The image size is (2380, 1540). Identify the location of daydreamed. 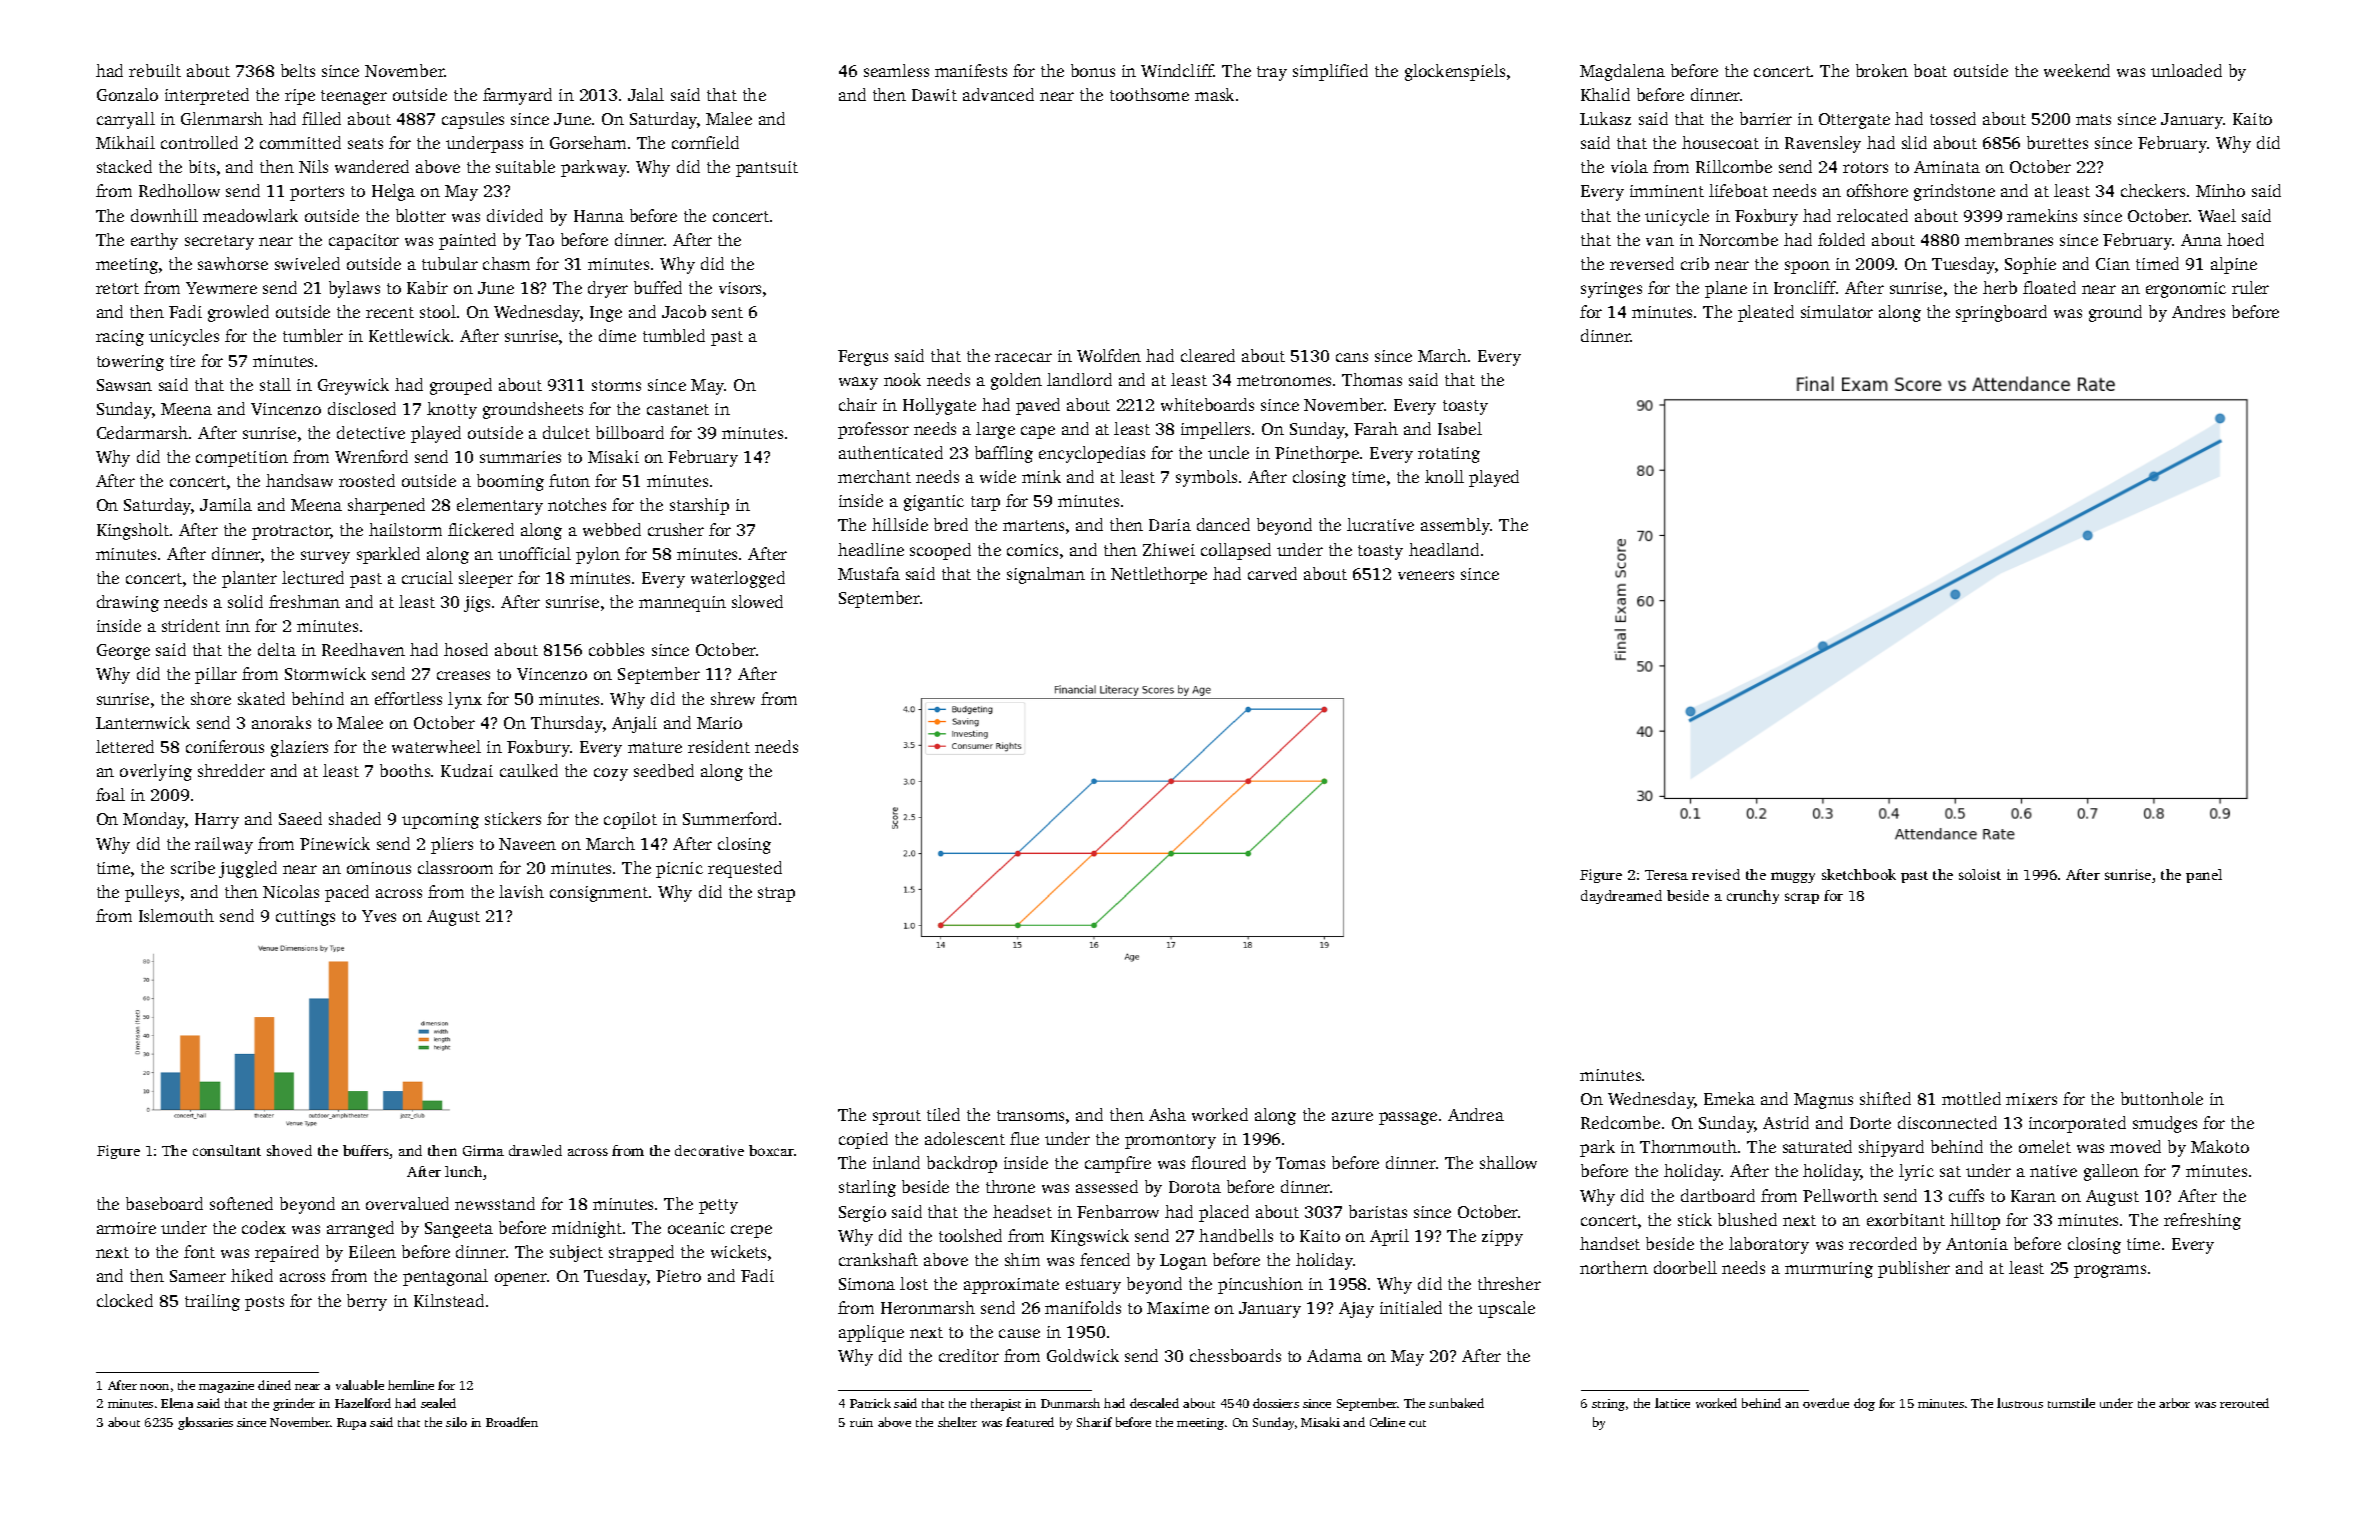
(1621, 897).
